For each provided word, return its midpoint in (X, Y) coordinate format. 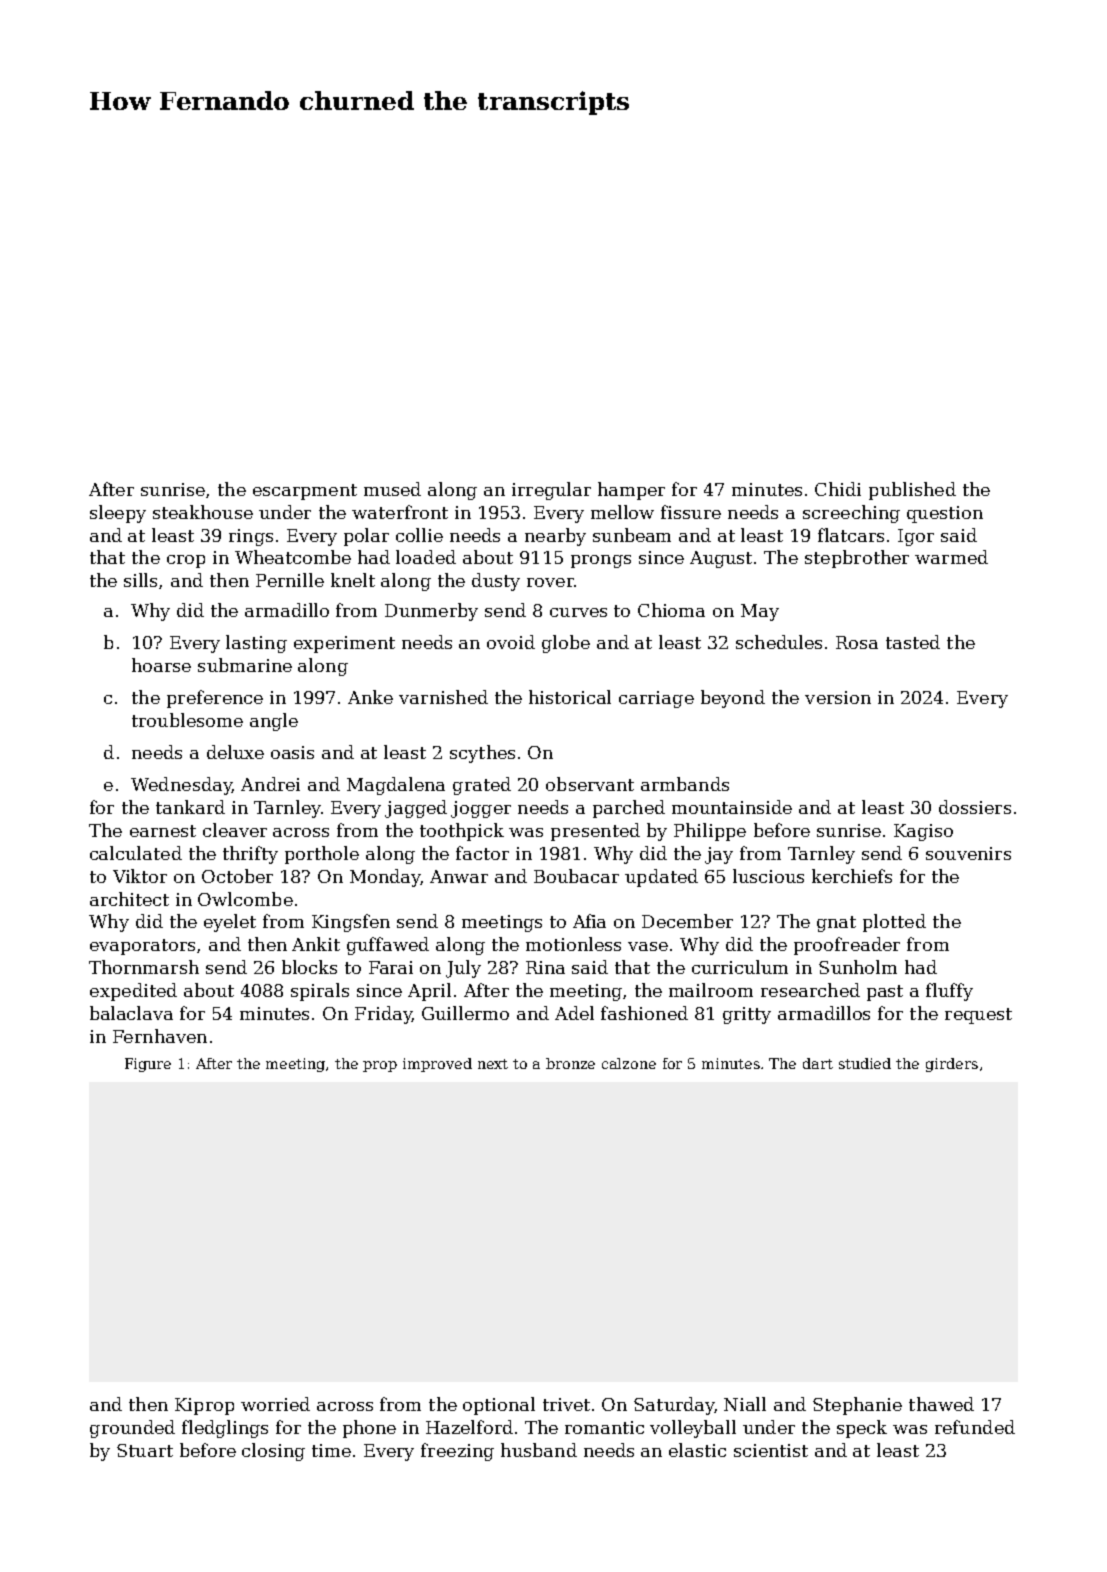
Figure (148, 1065)
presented (595, 832)
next (493, 1064)
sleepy (118, 514)
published (912, 491)
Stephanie (857, 1406)
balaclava (131, 1013)
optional (499, 1406)
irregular (551, 491)
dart (818, 1063)
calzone (629, 1063)
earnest (163, 831)
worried (275, 1404)
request (978, 1016)
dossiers (975, 807)
